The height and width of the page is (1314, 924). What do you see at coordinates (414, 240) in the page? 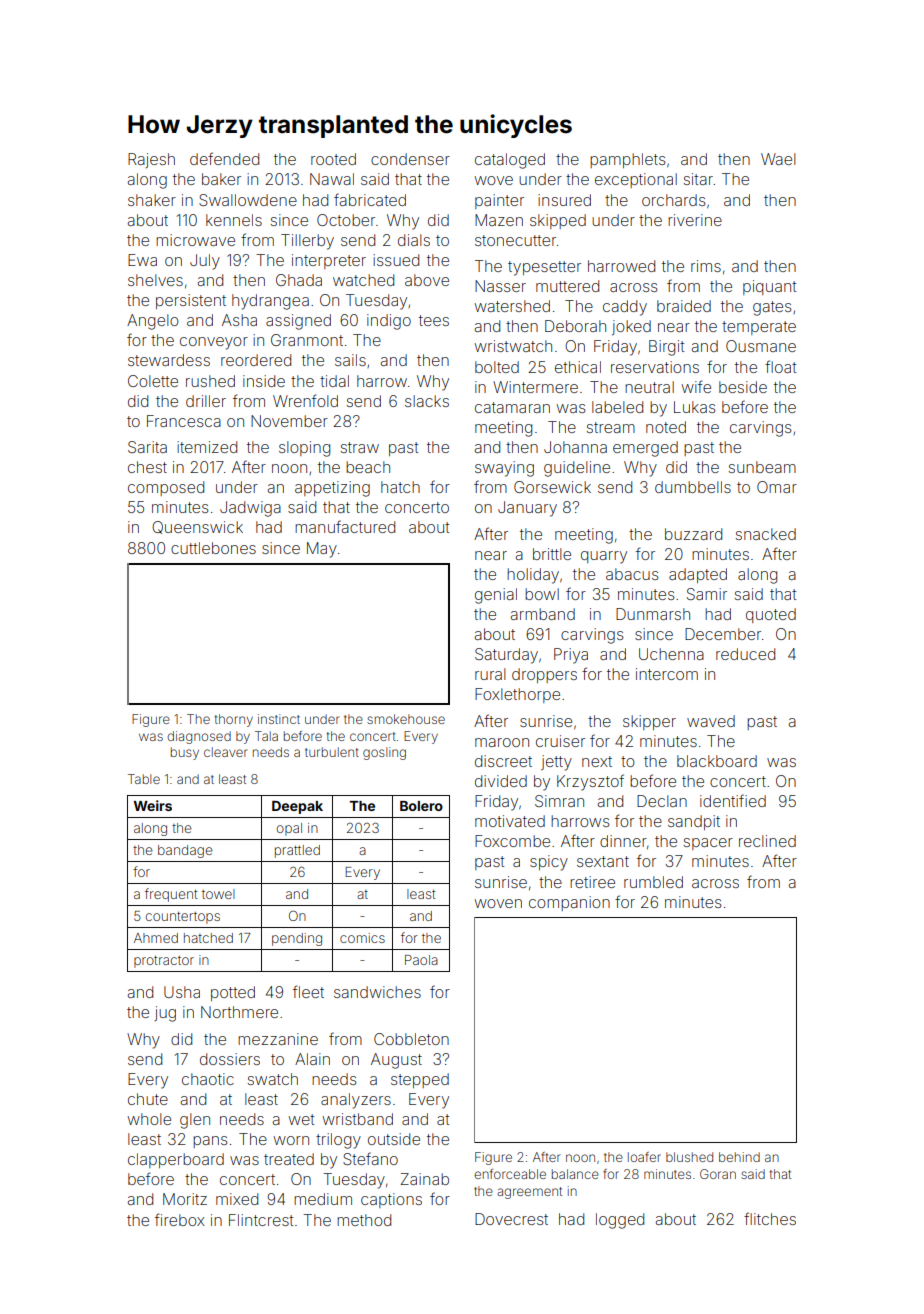
I see `dials` at bounding box center [414, 240].
